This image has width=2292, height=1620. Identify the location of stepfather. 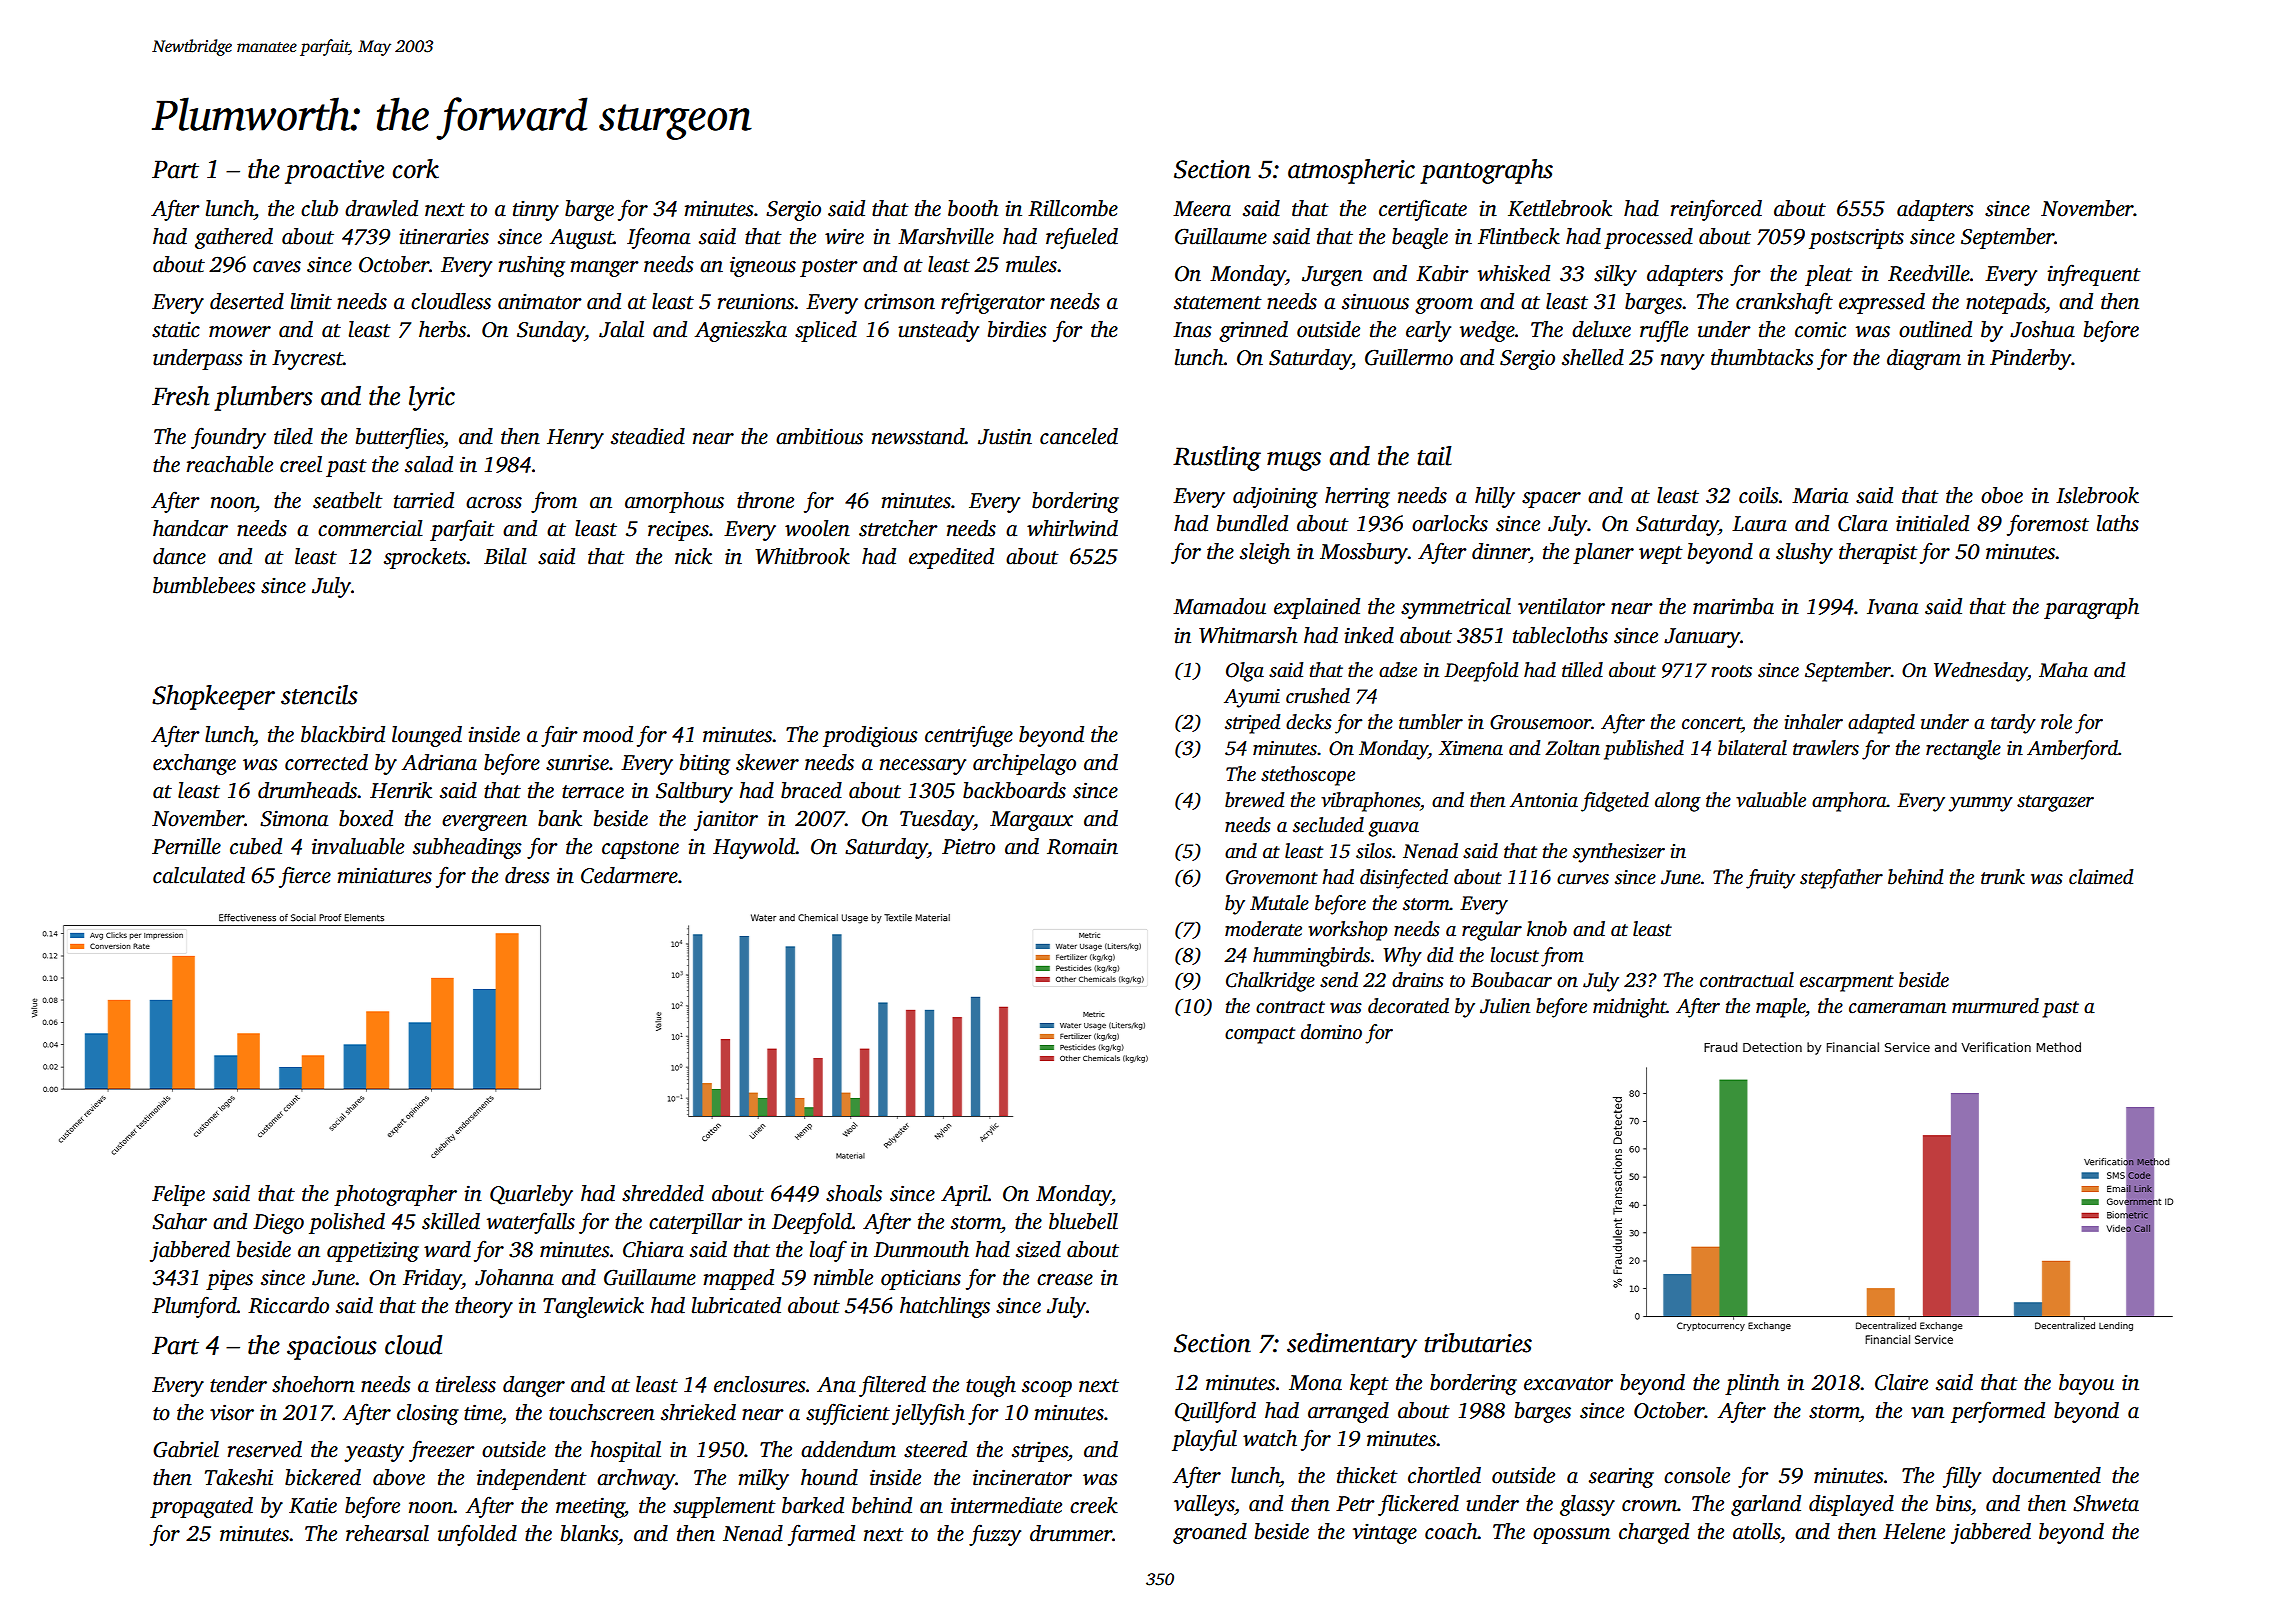
(1841, 879).
